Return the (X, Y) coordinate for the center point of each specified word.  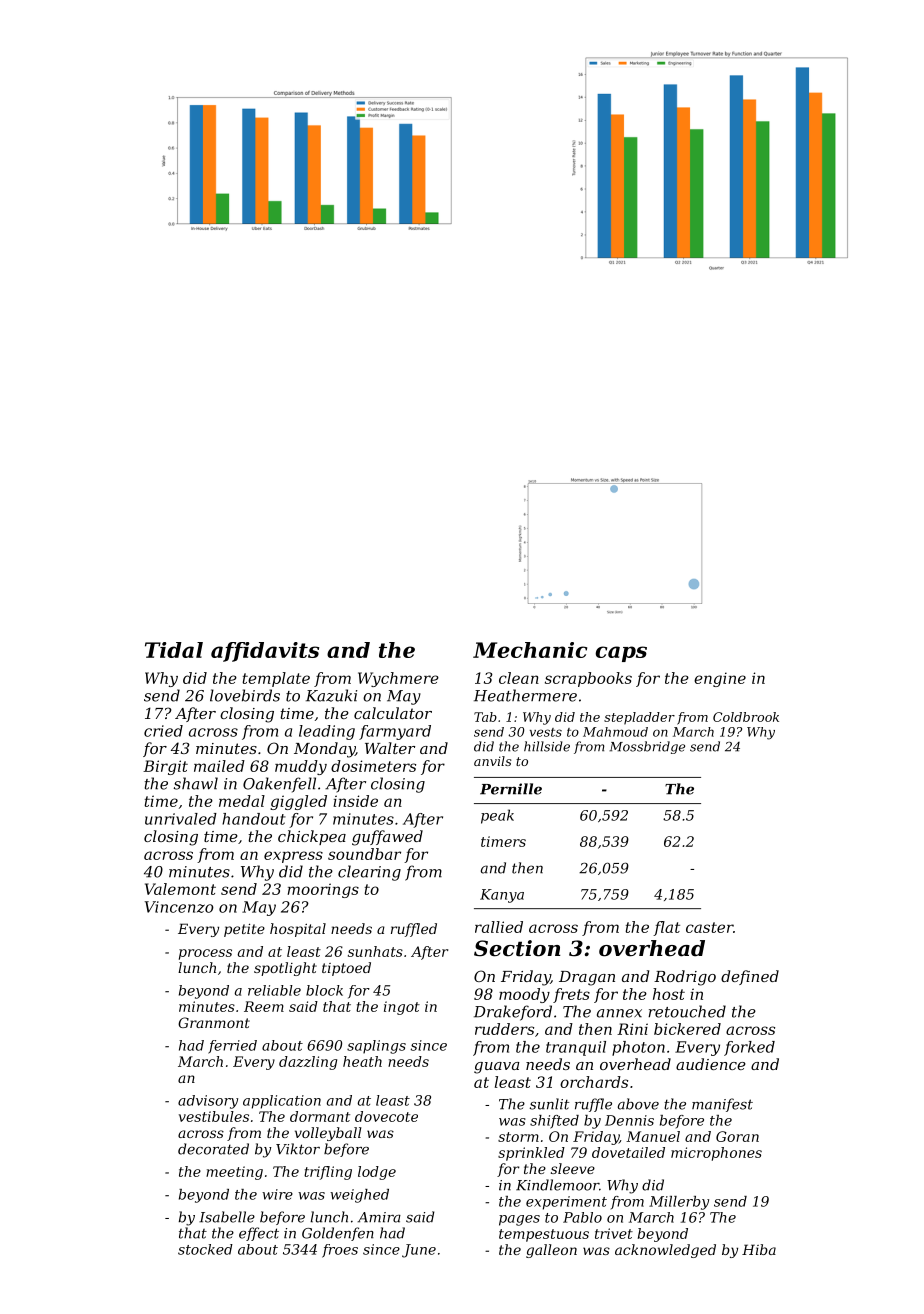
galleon (551, 1251)
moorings (323, 890)
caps (621, 654)
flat (666, 928)
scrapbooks (588, 679)
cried (163, 731)
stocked (205, 1249)
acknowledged (665, 1251)
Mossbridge (647, 747)
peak (497, 816)
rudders (504, 1029)
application (282, 1102)
